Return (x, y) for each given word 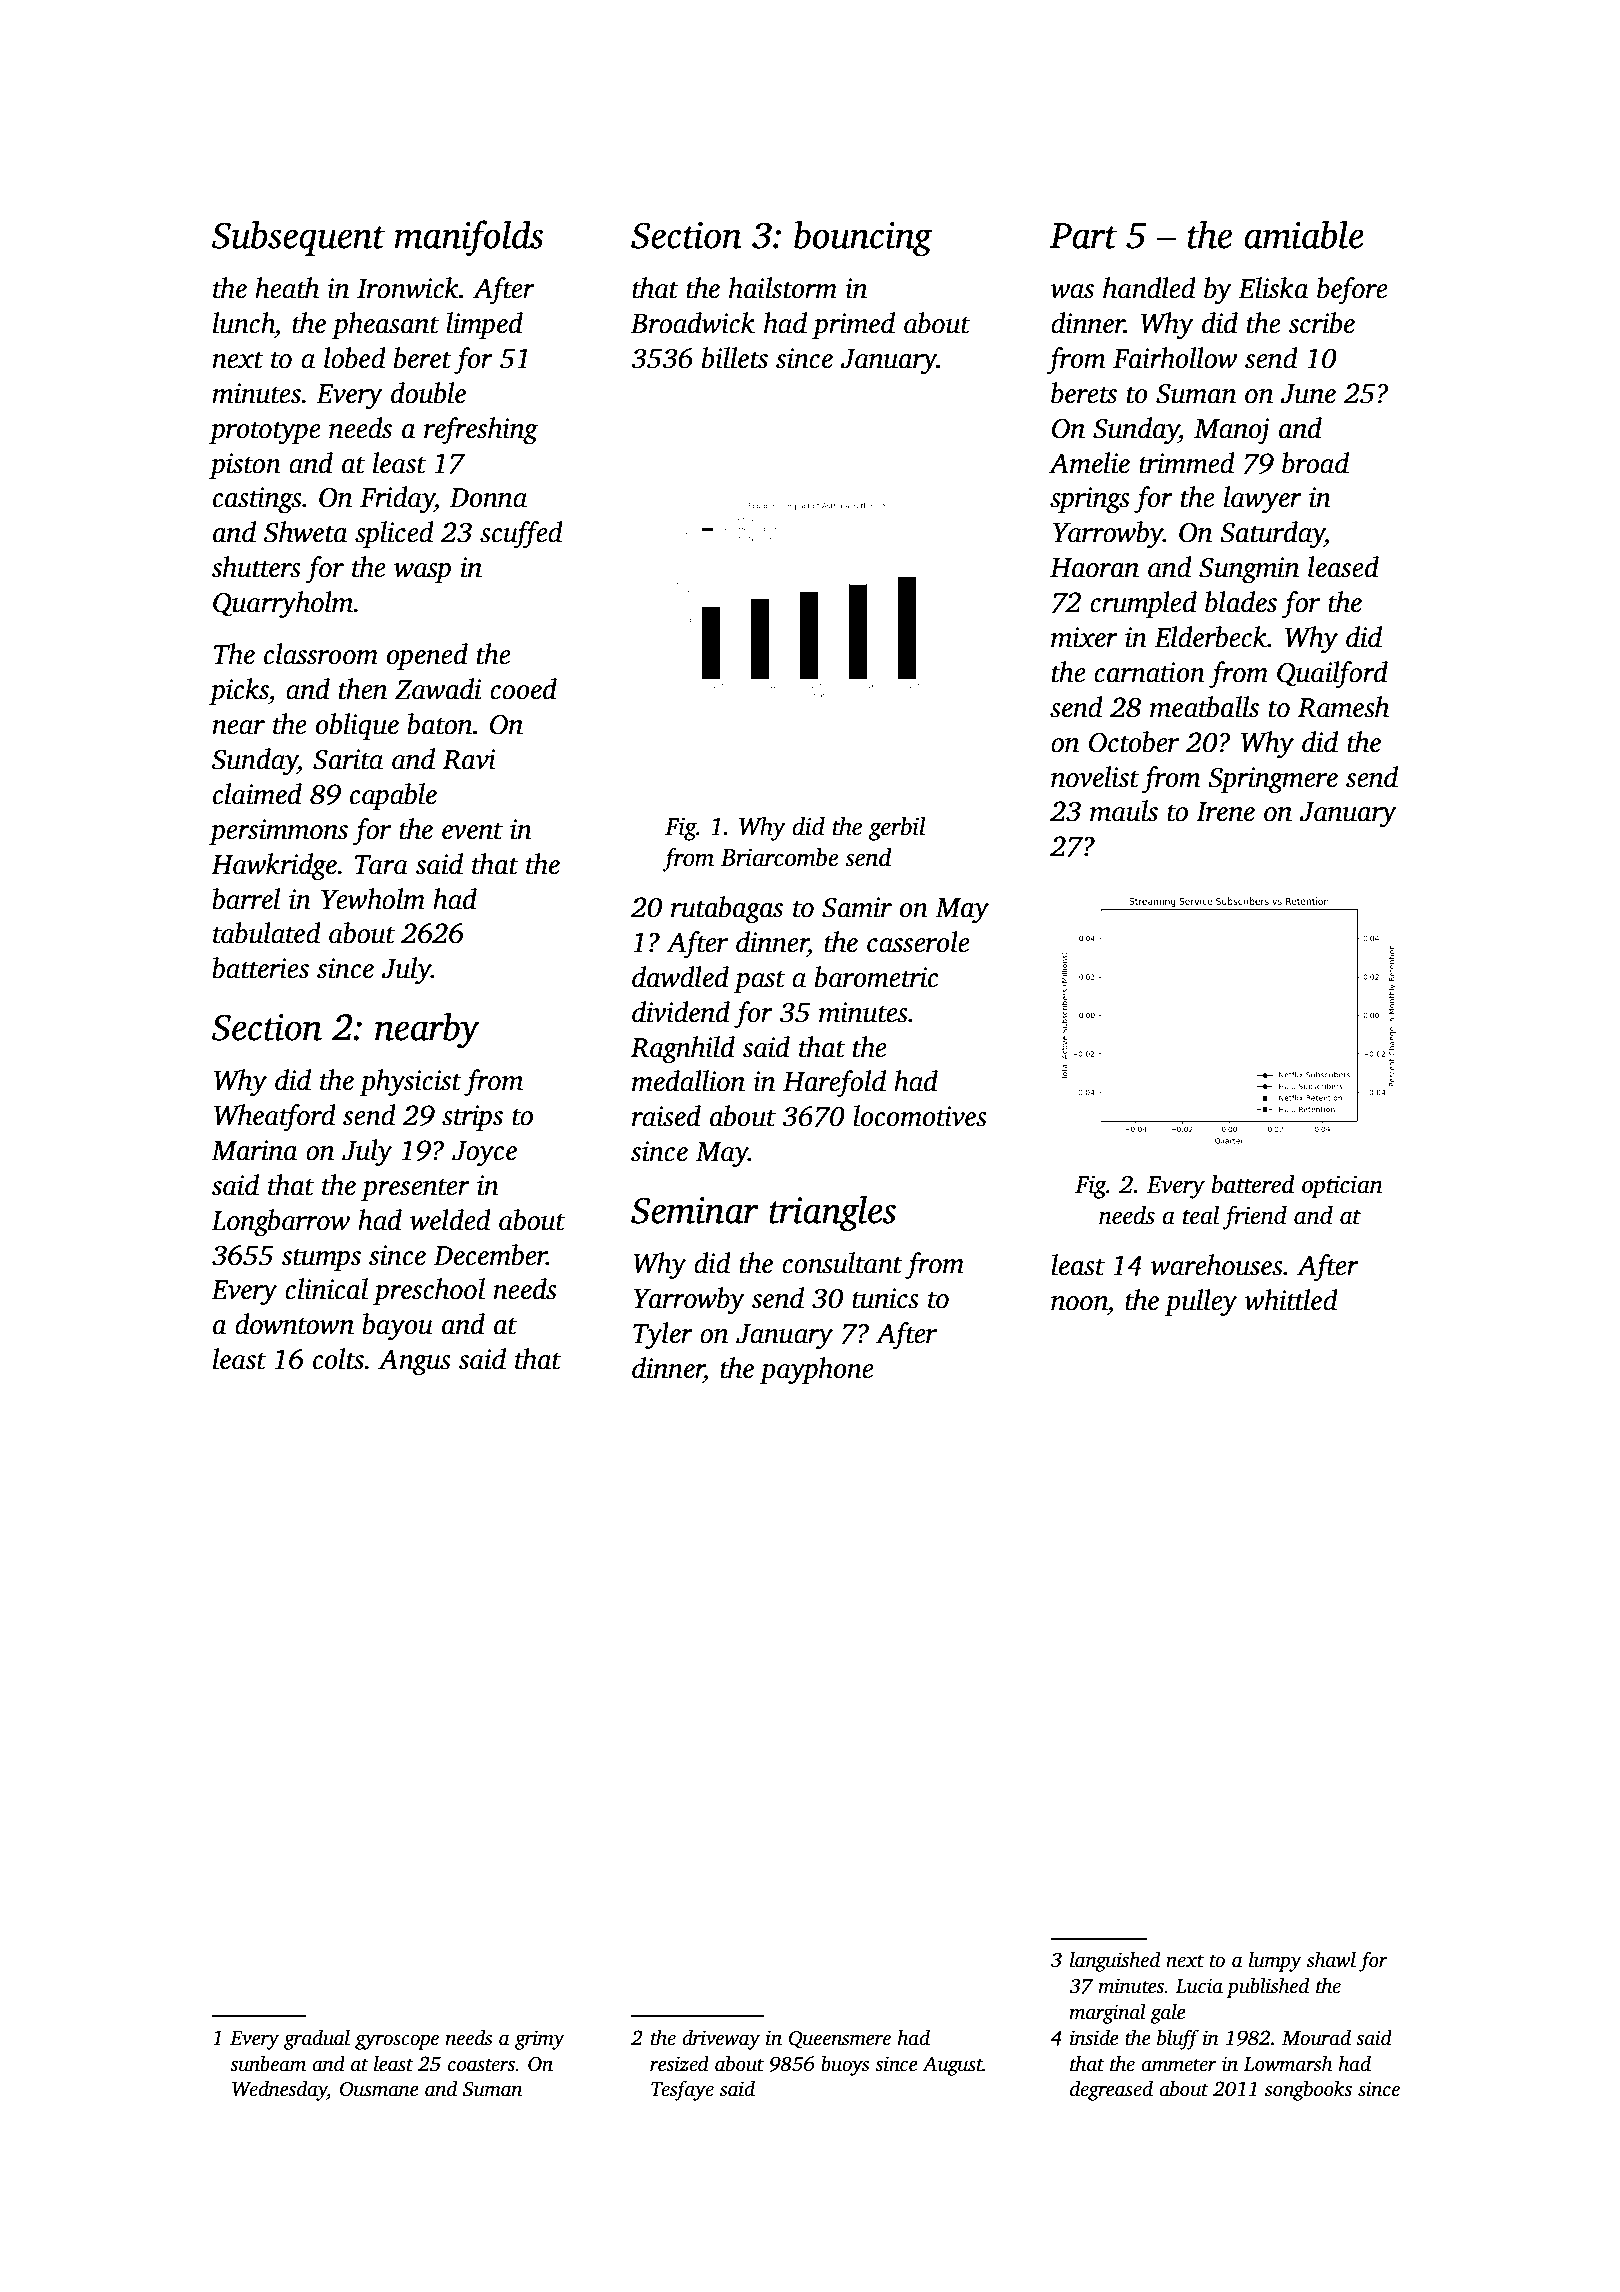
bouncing (863, 238)
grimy (540, 2040)
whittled (1291, 1300)
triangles (832, 1213)
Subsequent (299, 238)
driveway (721, 2039)
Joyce (484, 1154)
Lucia (1199, 1986)
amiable (1304, 234)
